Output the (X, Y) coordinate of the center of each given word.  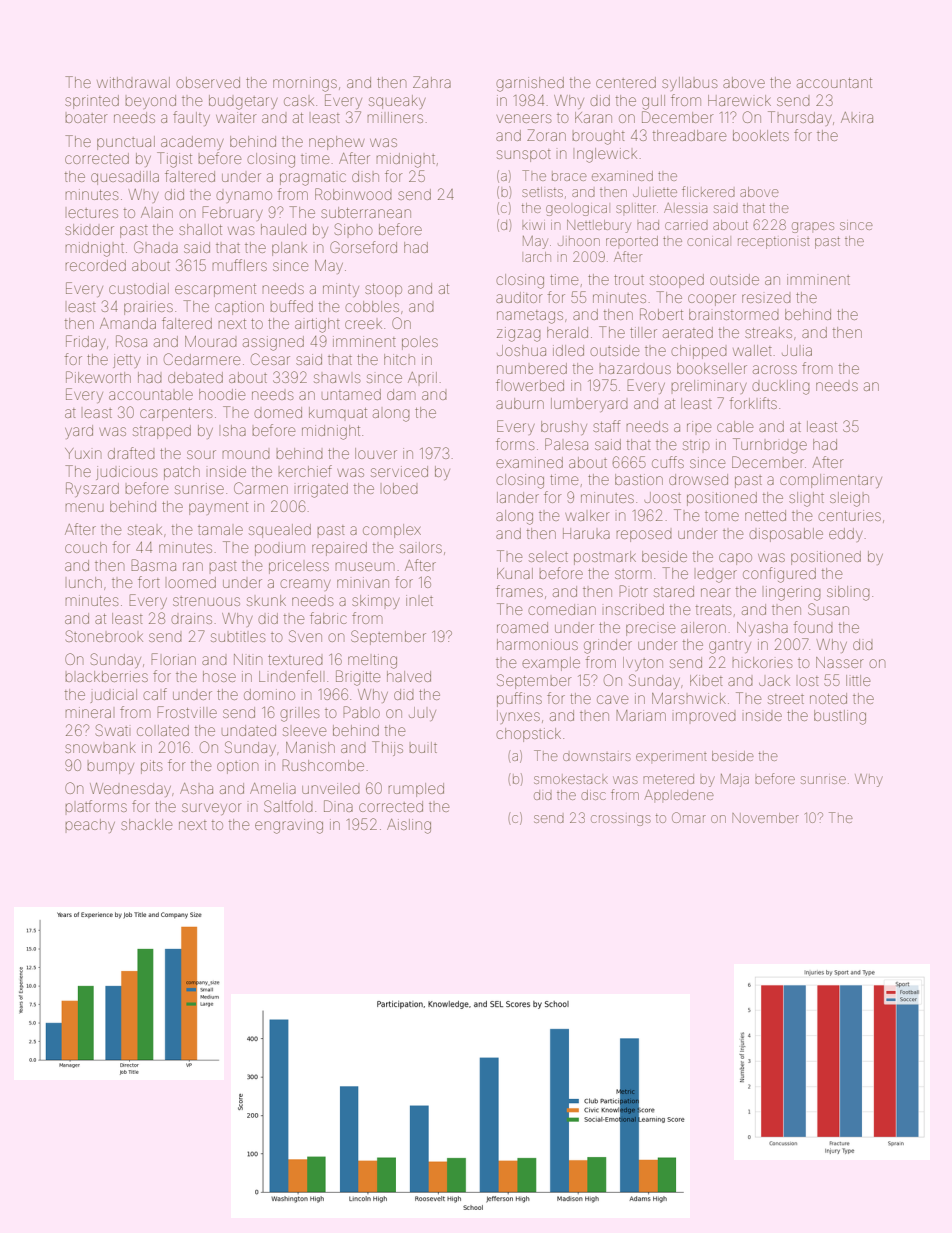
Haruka (586, 533)
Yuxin (83, 453)
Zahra (432, 82)
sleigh (849, 499)
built (423, 747)
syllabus (689, 84)
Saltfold (288, 806)
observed (208, 82)
